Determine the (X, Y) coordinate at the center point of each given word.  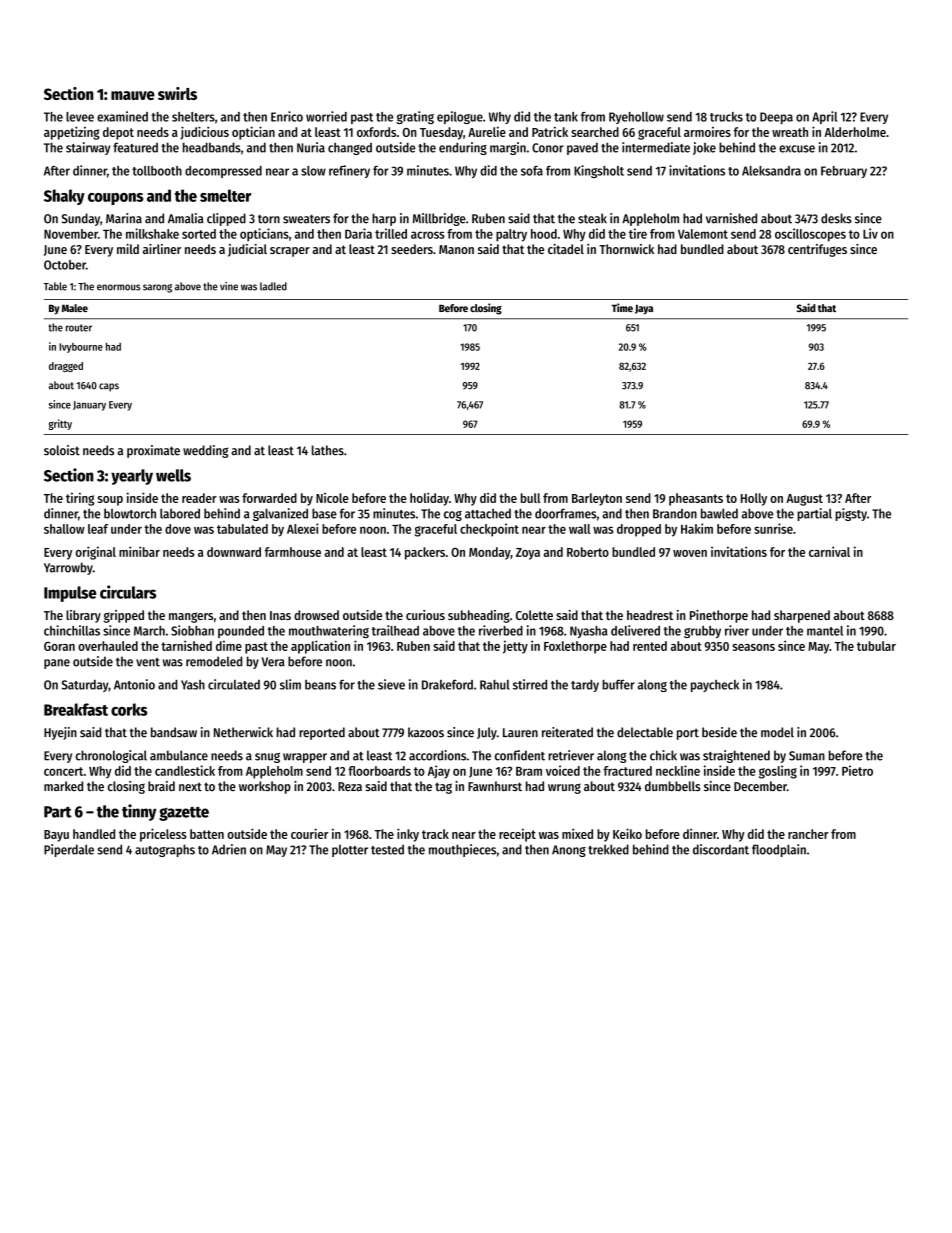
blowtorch (130, 513)
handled (94, 834)
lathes (328, 450)
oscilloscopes (810, 235)
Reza (350, 786)
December (760, 786)
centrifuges (817, 250)
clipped (226, 219)
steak (592, 218)
